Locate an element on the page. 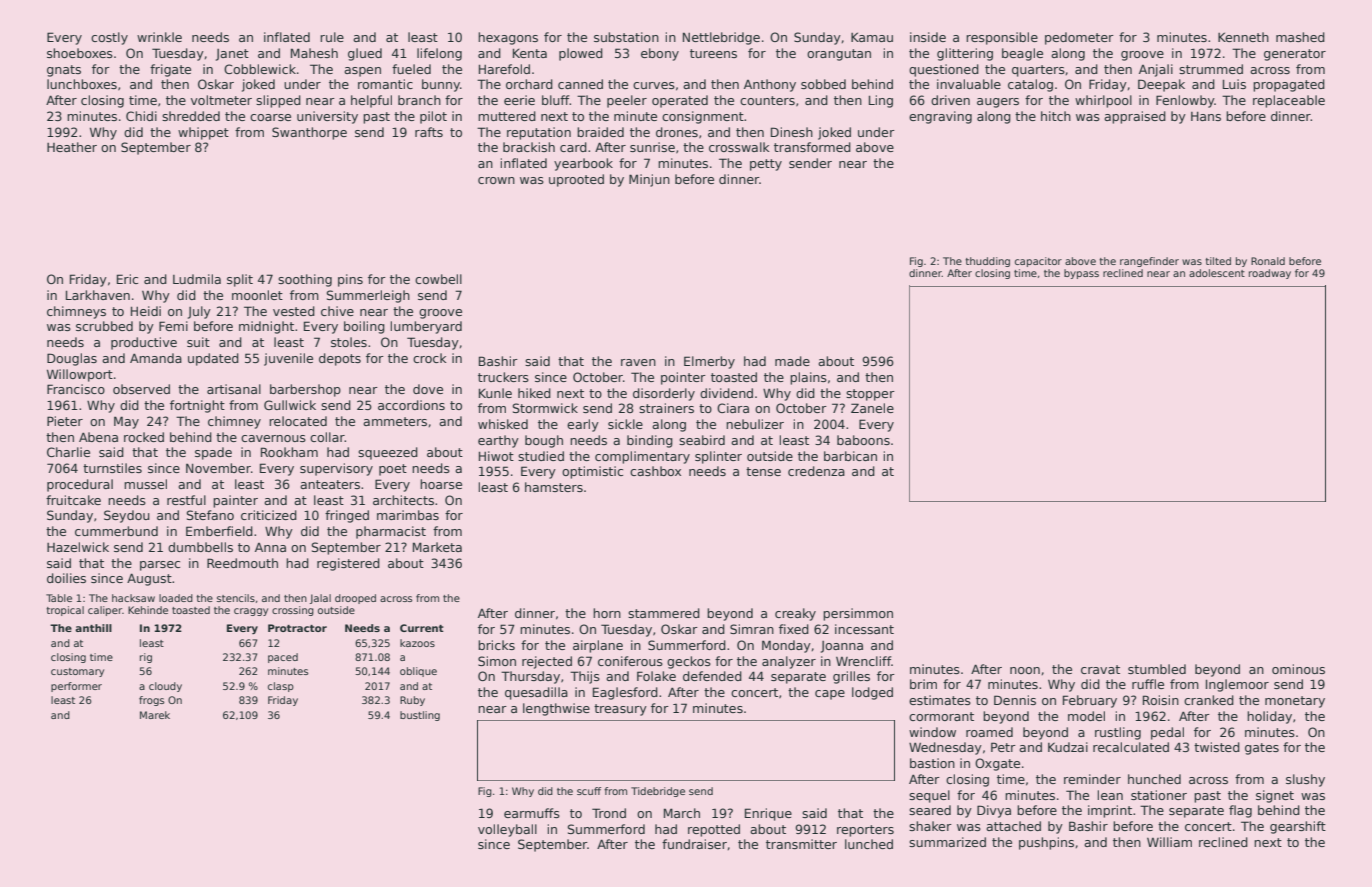 The height and width of the image is (887, 1372). cavernous is located at coordinates (273, 438).
